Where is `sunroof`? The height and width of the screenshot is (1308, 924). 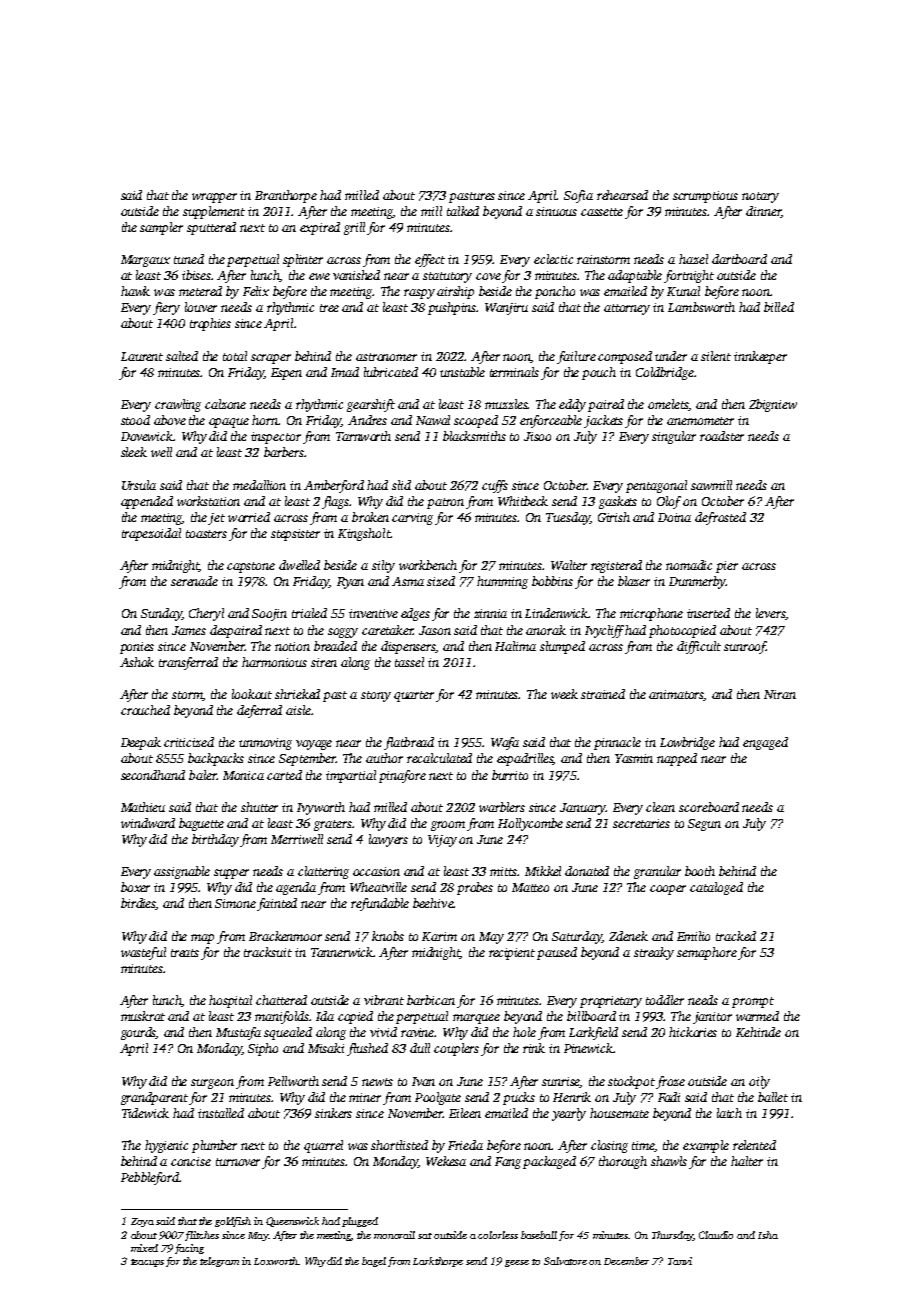
sunroof is located at coordinates (745, 647).
